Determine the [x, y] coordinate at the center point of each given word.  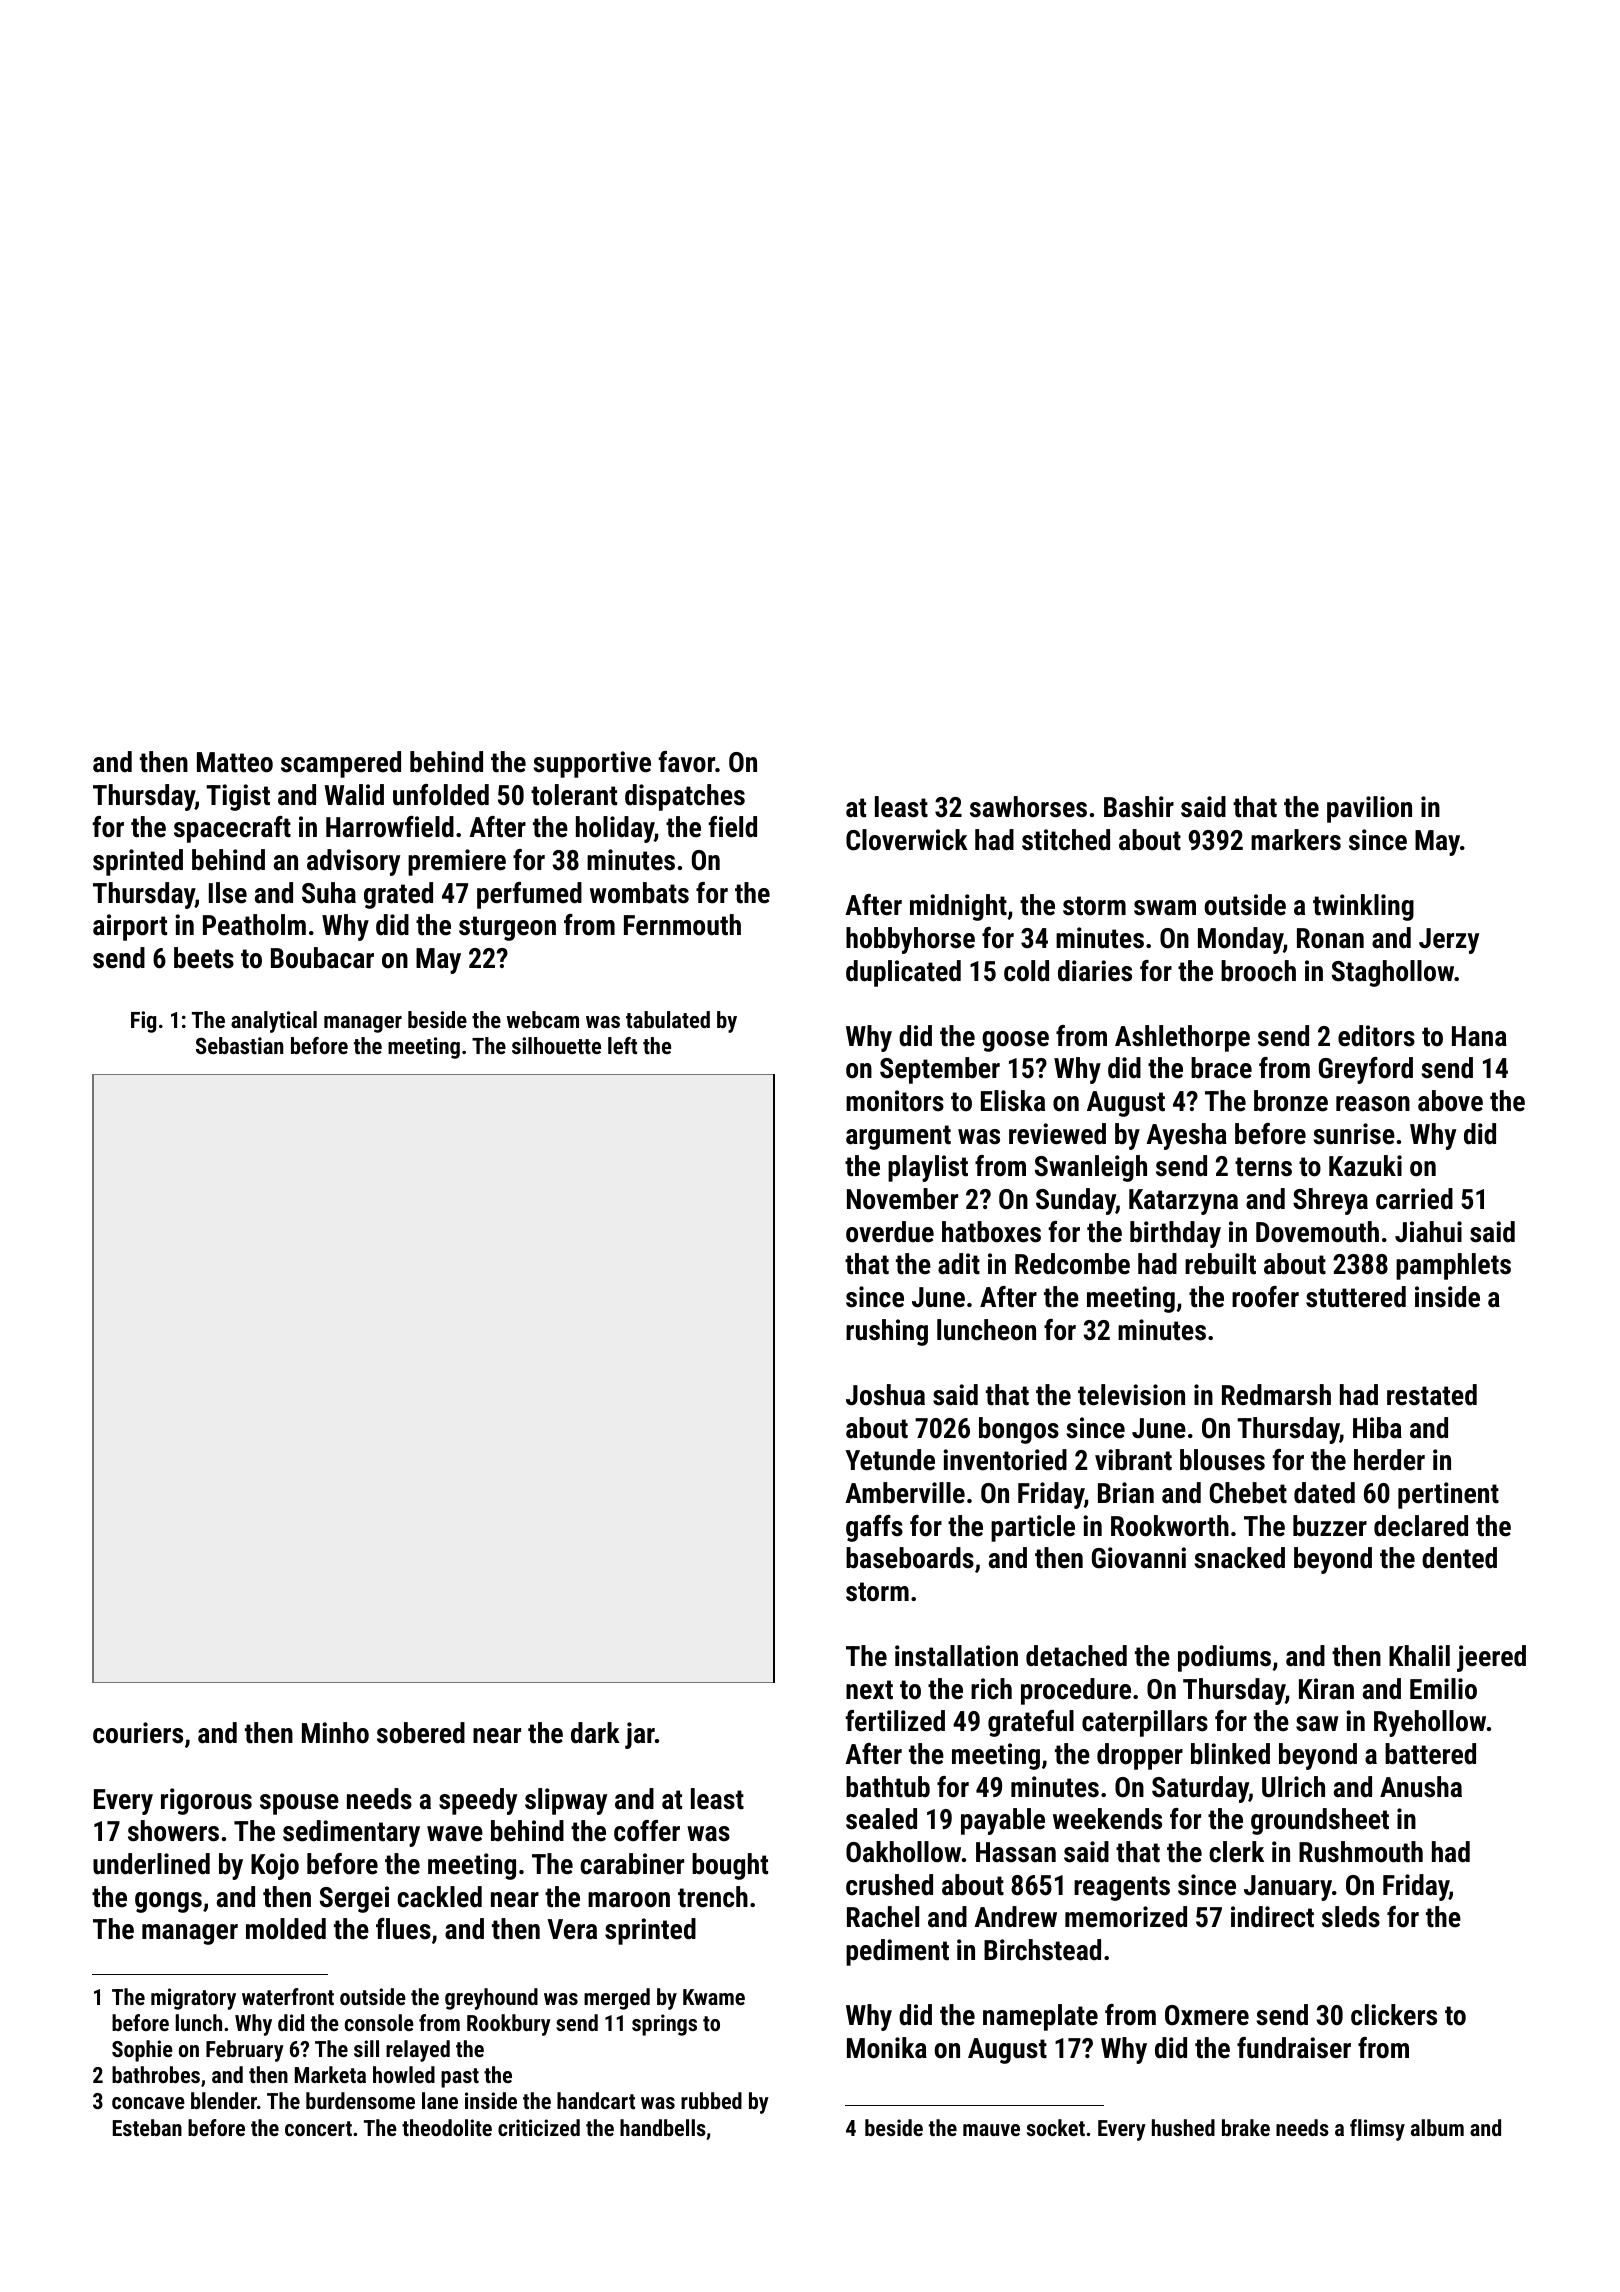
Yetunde [890, 1460]
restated [1432, 1395]
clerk [1236, 1852]
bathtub [888, 1787]
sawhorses [1028, 807]
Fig [143, 1022]
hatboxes [991, 1232]
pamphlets [1453, 1266]
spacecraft [232, 829]
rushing [887, 1332]
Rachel [883, 1917]
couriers [138, 1733]
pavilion [1369, 809]
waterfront [288, 1996]
